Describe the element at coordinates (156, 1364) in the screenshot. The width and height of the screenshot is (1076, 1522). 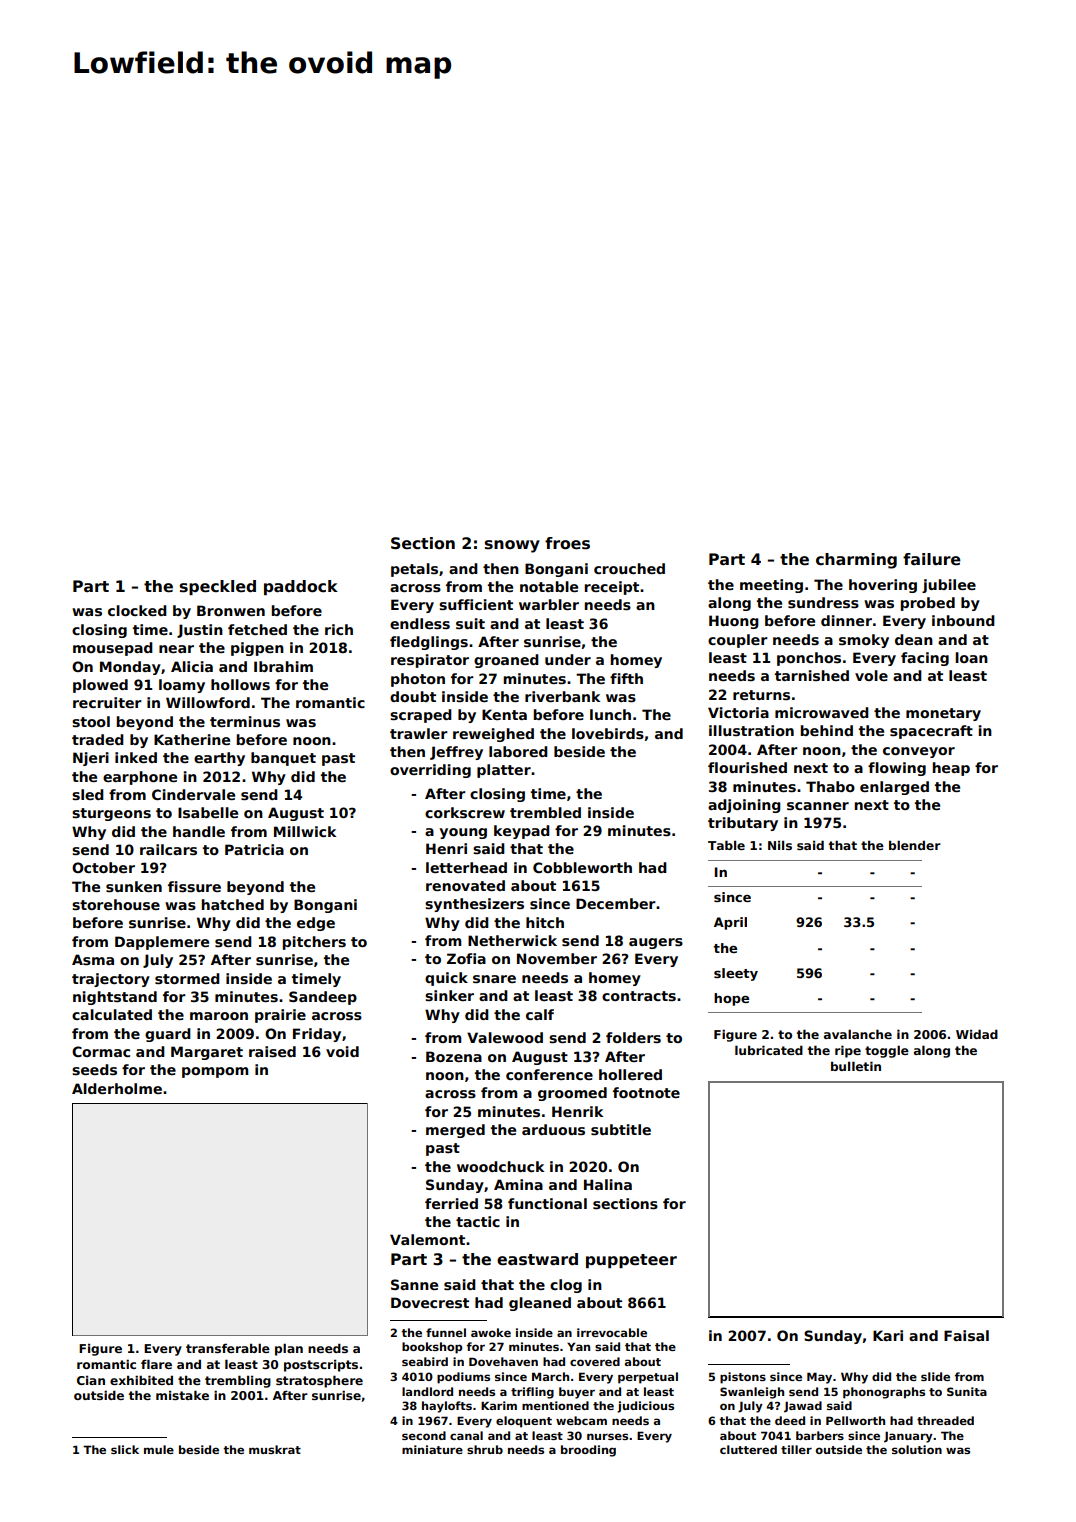
I see `flare` at that location.
